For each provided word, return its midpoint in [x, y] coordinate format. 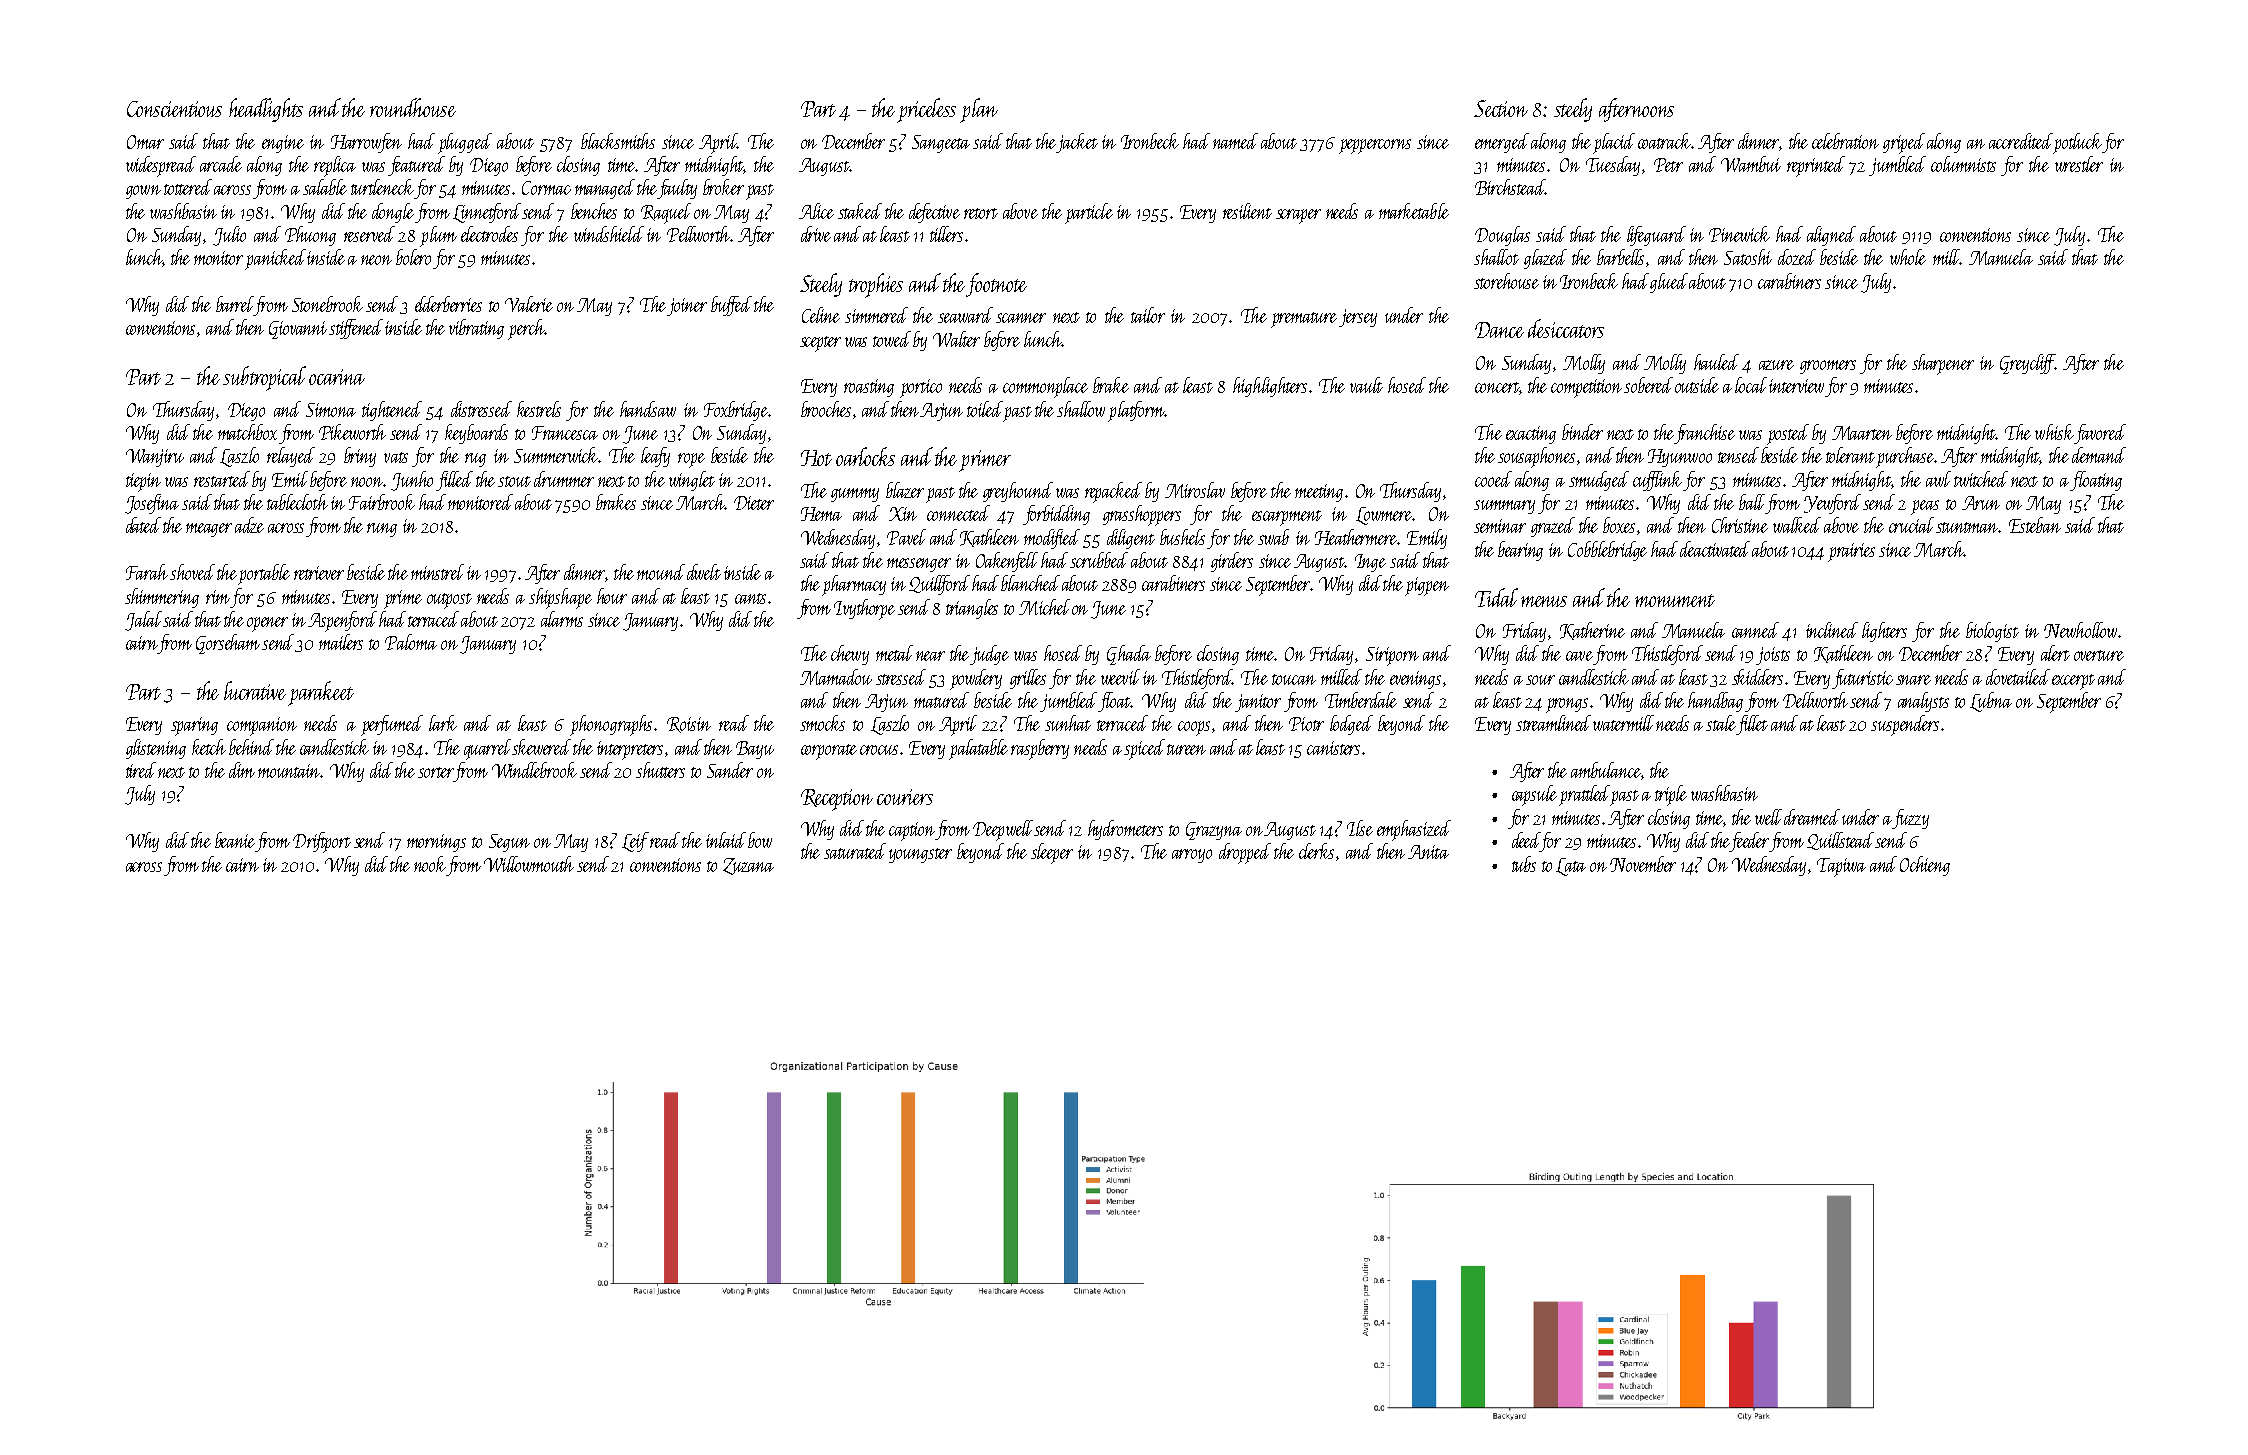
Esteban [2035, 525]
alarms [562, 619]
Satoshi [1748, 257]
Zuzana [748, 866]
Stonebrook [327, 304]
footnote [996, 285]
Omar [145, 142]
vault [1366, 385]
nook [430, 864]
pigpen [1427, 586]
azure [1776, 365]
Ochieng [1925, 866]
